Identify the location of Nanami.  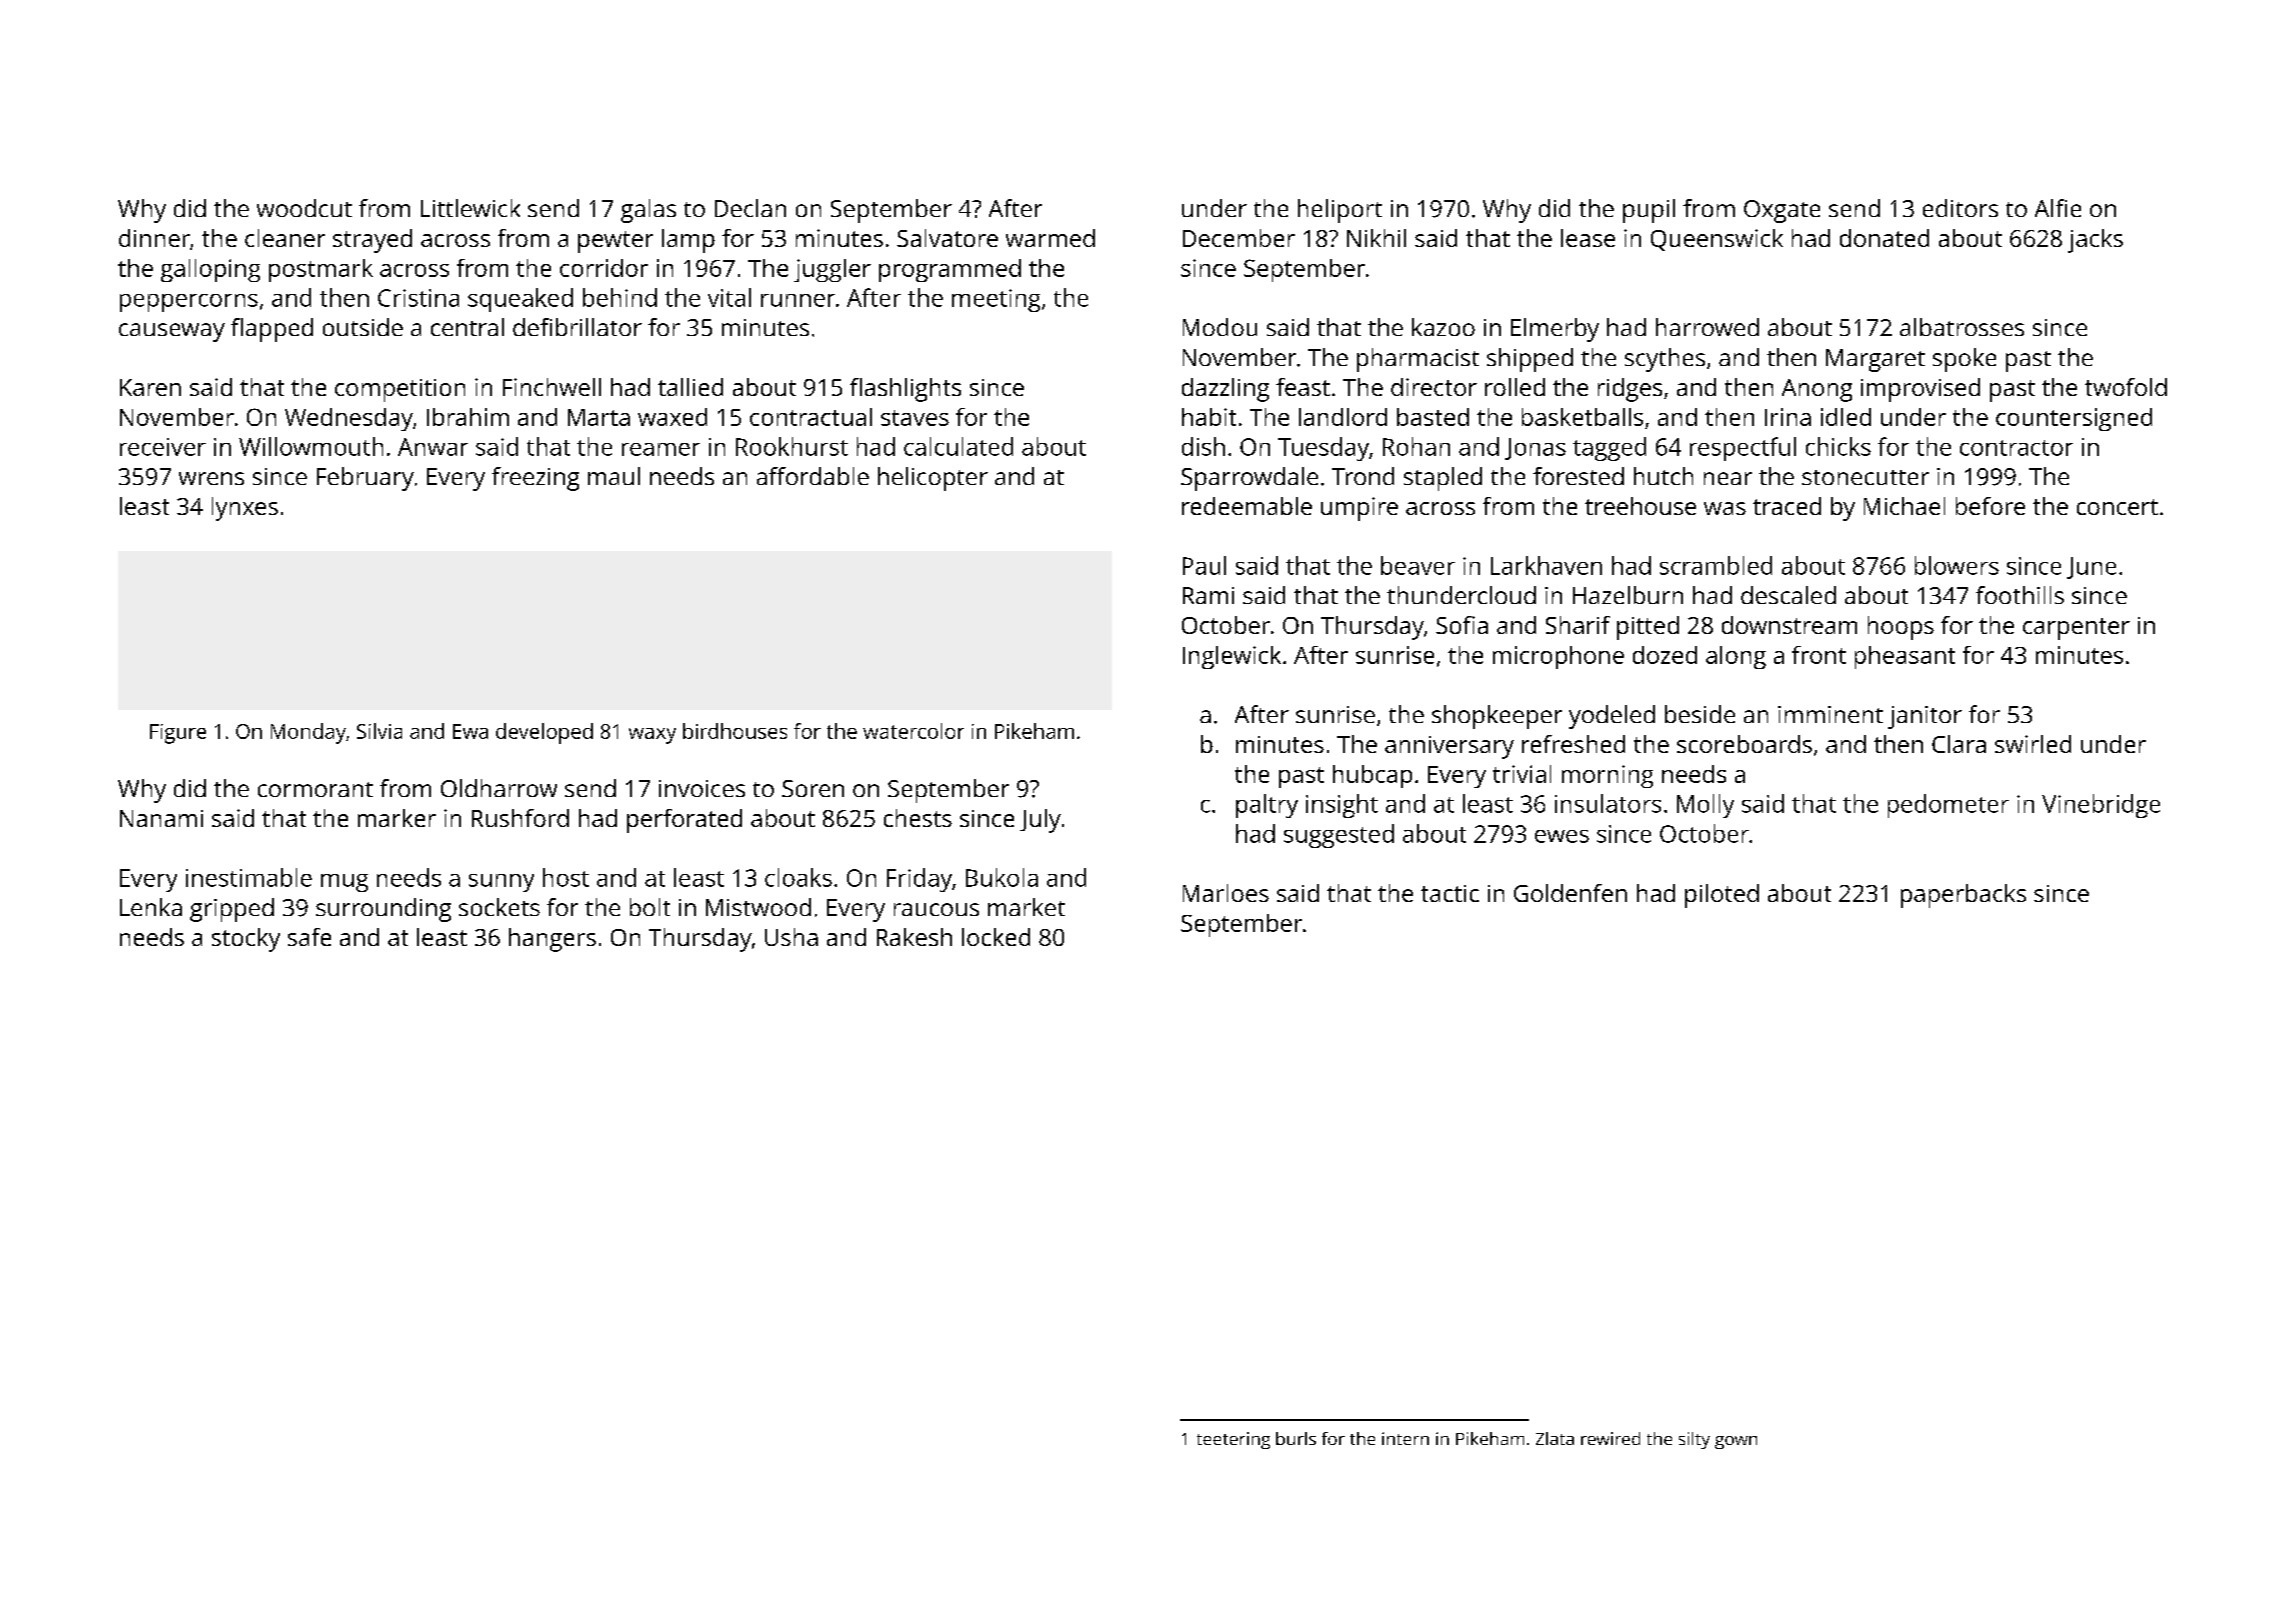
(161, 818).
